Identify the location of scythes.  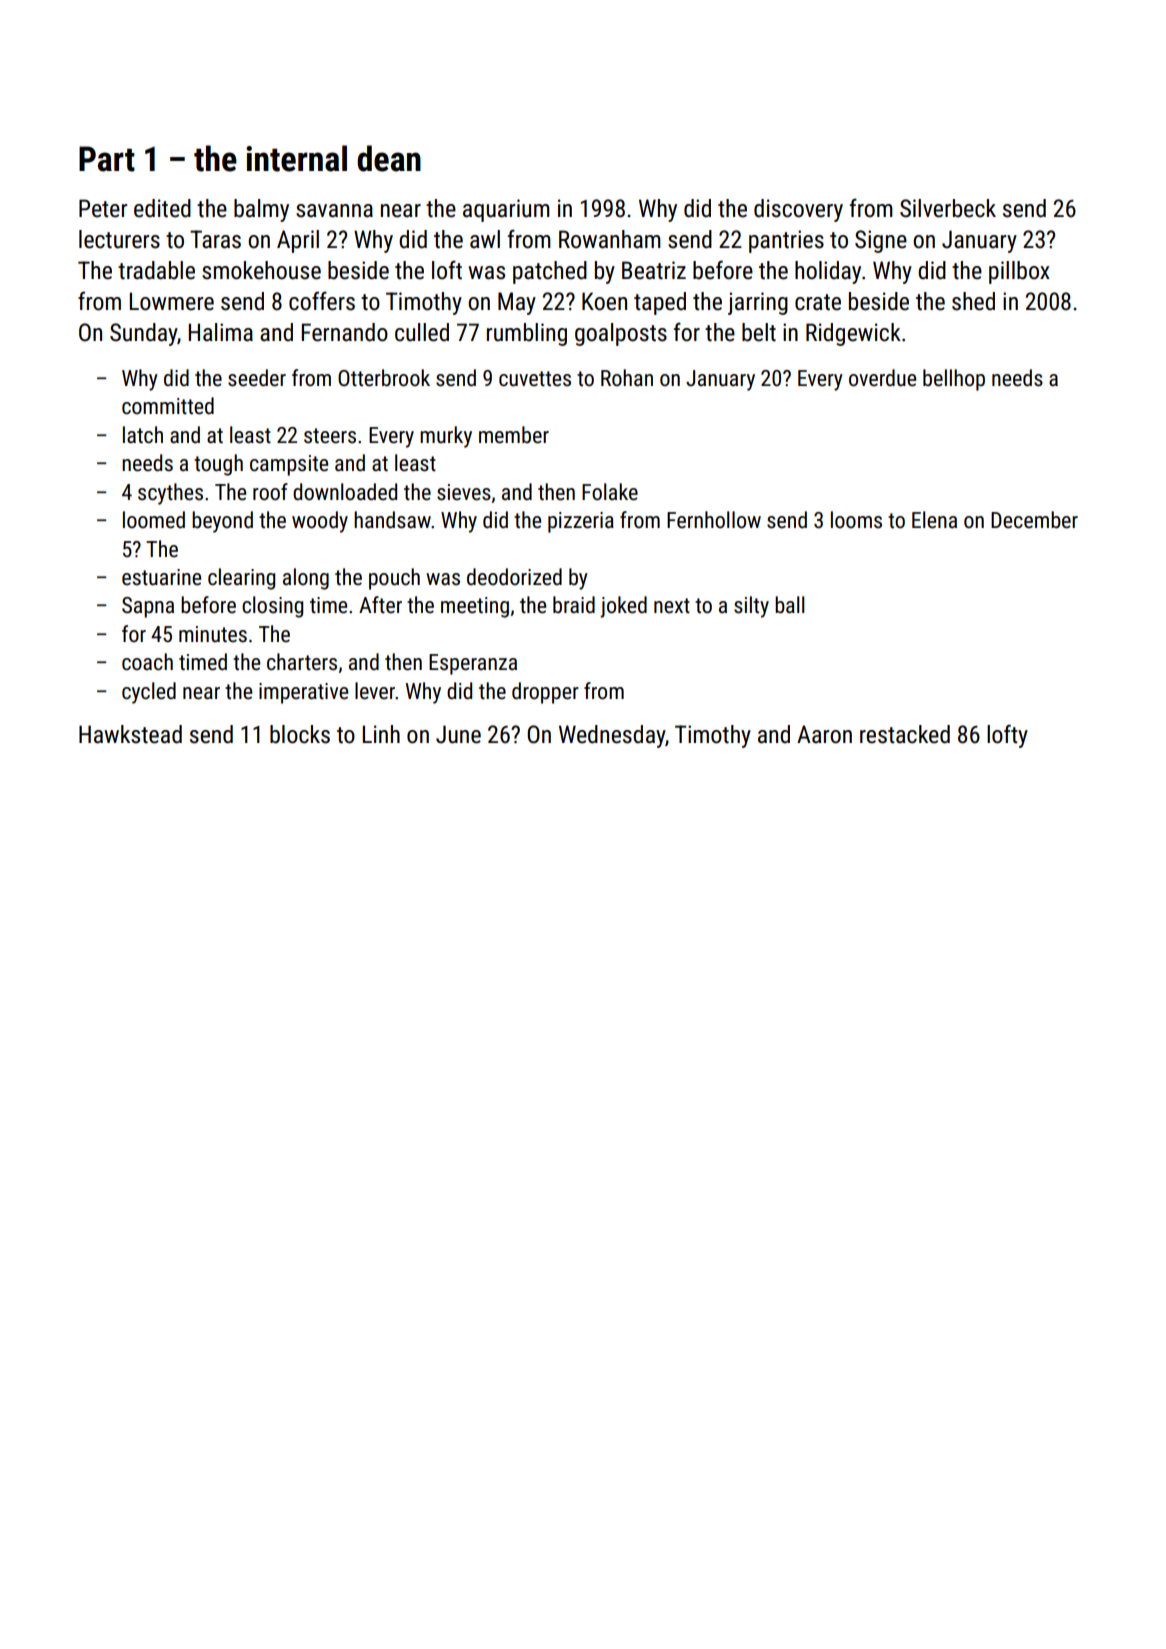
(170, 494).
